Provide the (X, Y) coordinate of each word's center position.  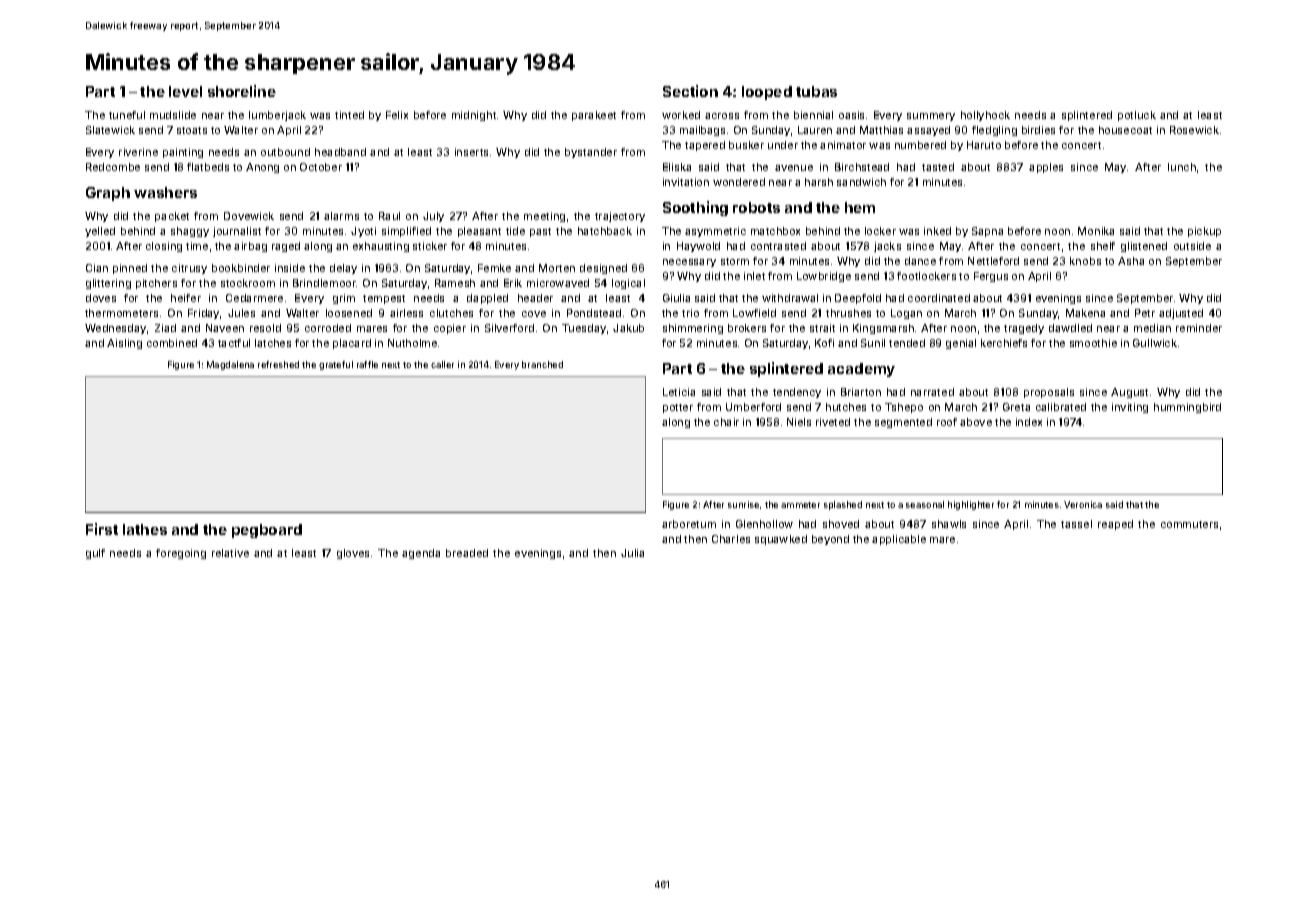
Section (690, 91)
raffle (367, 364)
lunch (1182, 167)
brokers (747, 328)
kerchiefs (1004, 343)
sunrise (743, 504)
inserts (471, 152)
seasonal (925, 504)
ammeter (800, 505)
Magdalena (230, 365)
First (102, 529)
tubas (816, 91)
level (185, 91)
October (321, 167)
